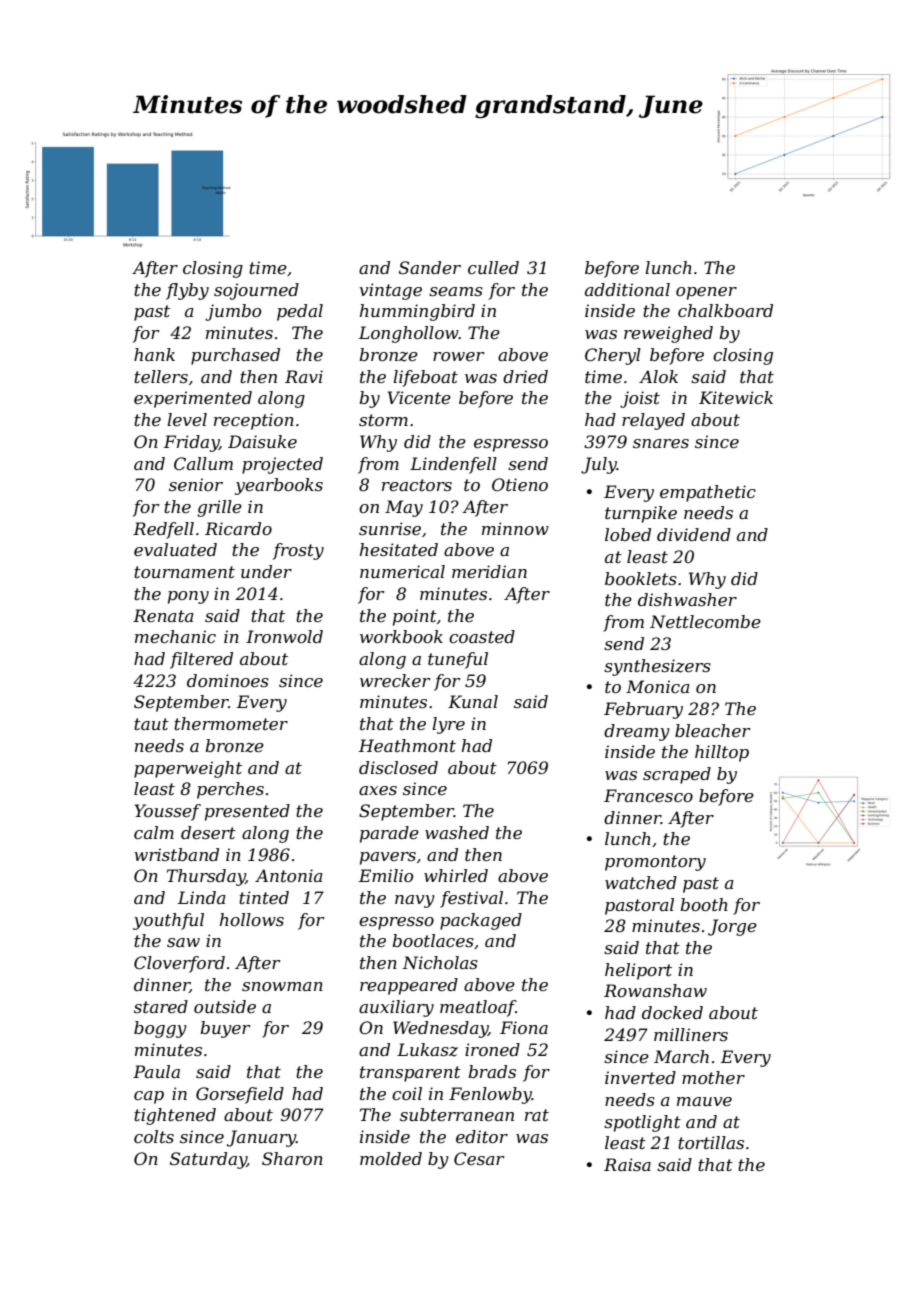 This screenshot has width=908, height=1316. What do you see at coordinates (736, 397) in the screenshot?
I see `Kitewick` at bounding box center [736, 397].
